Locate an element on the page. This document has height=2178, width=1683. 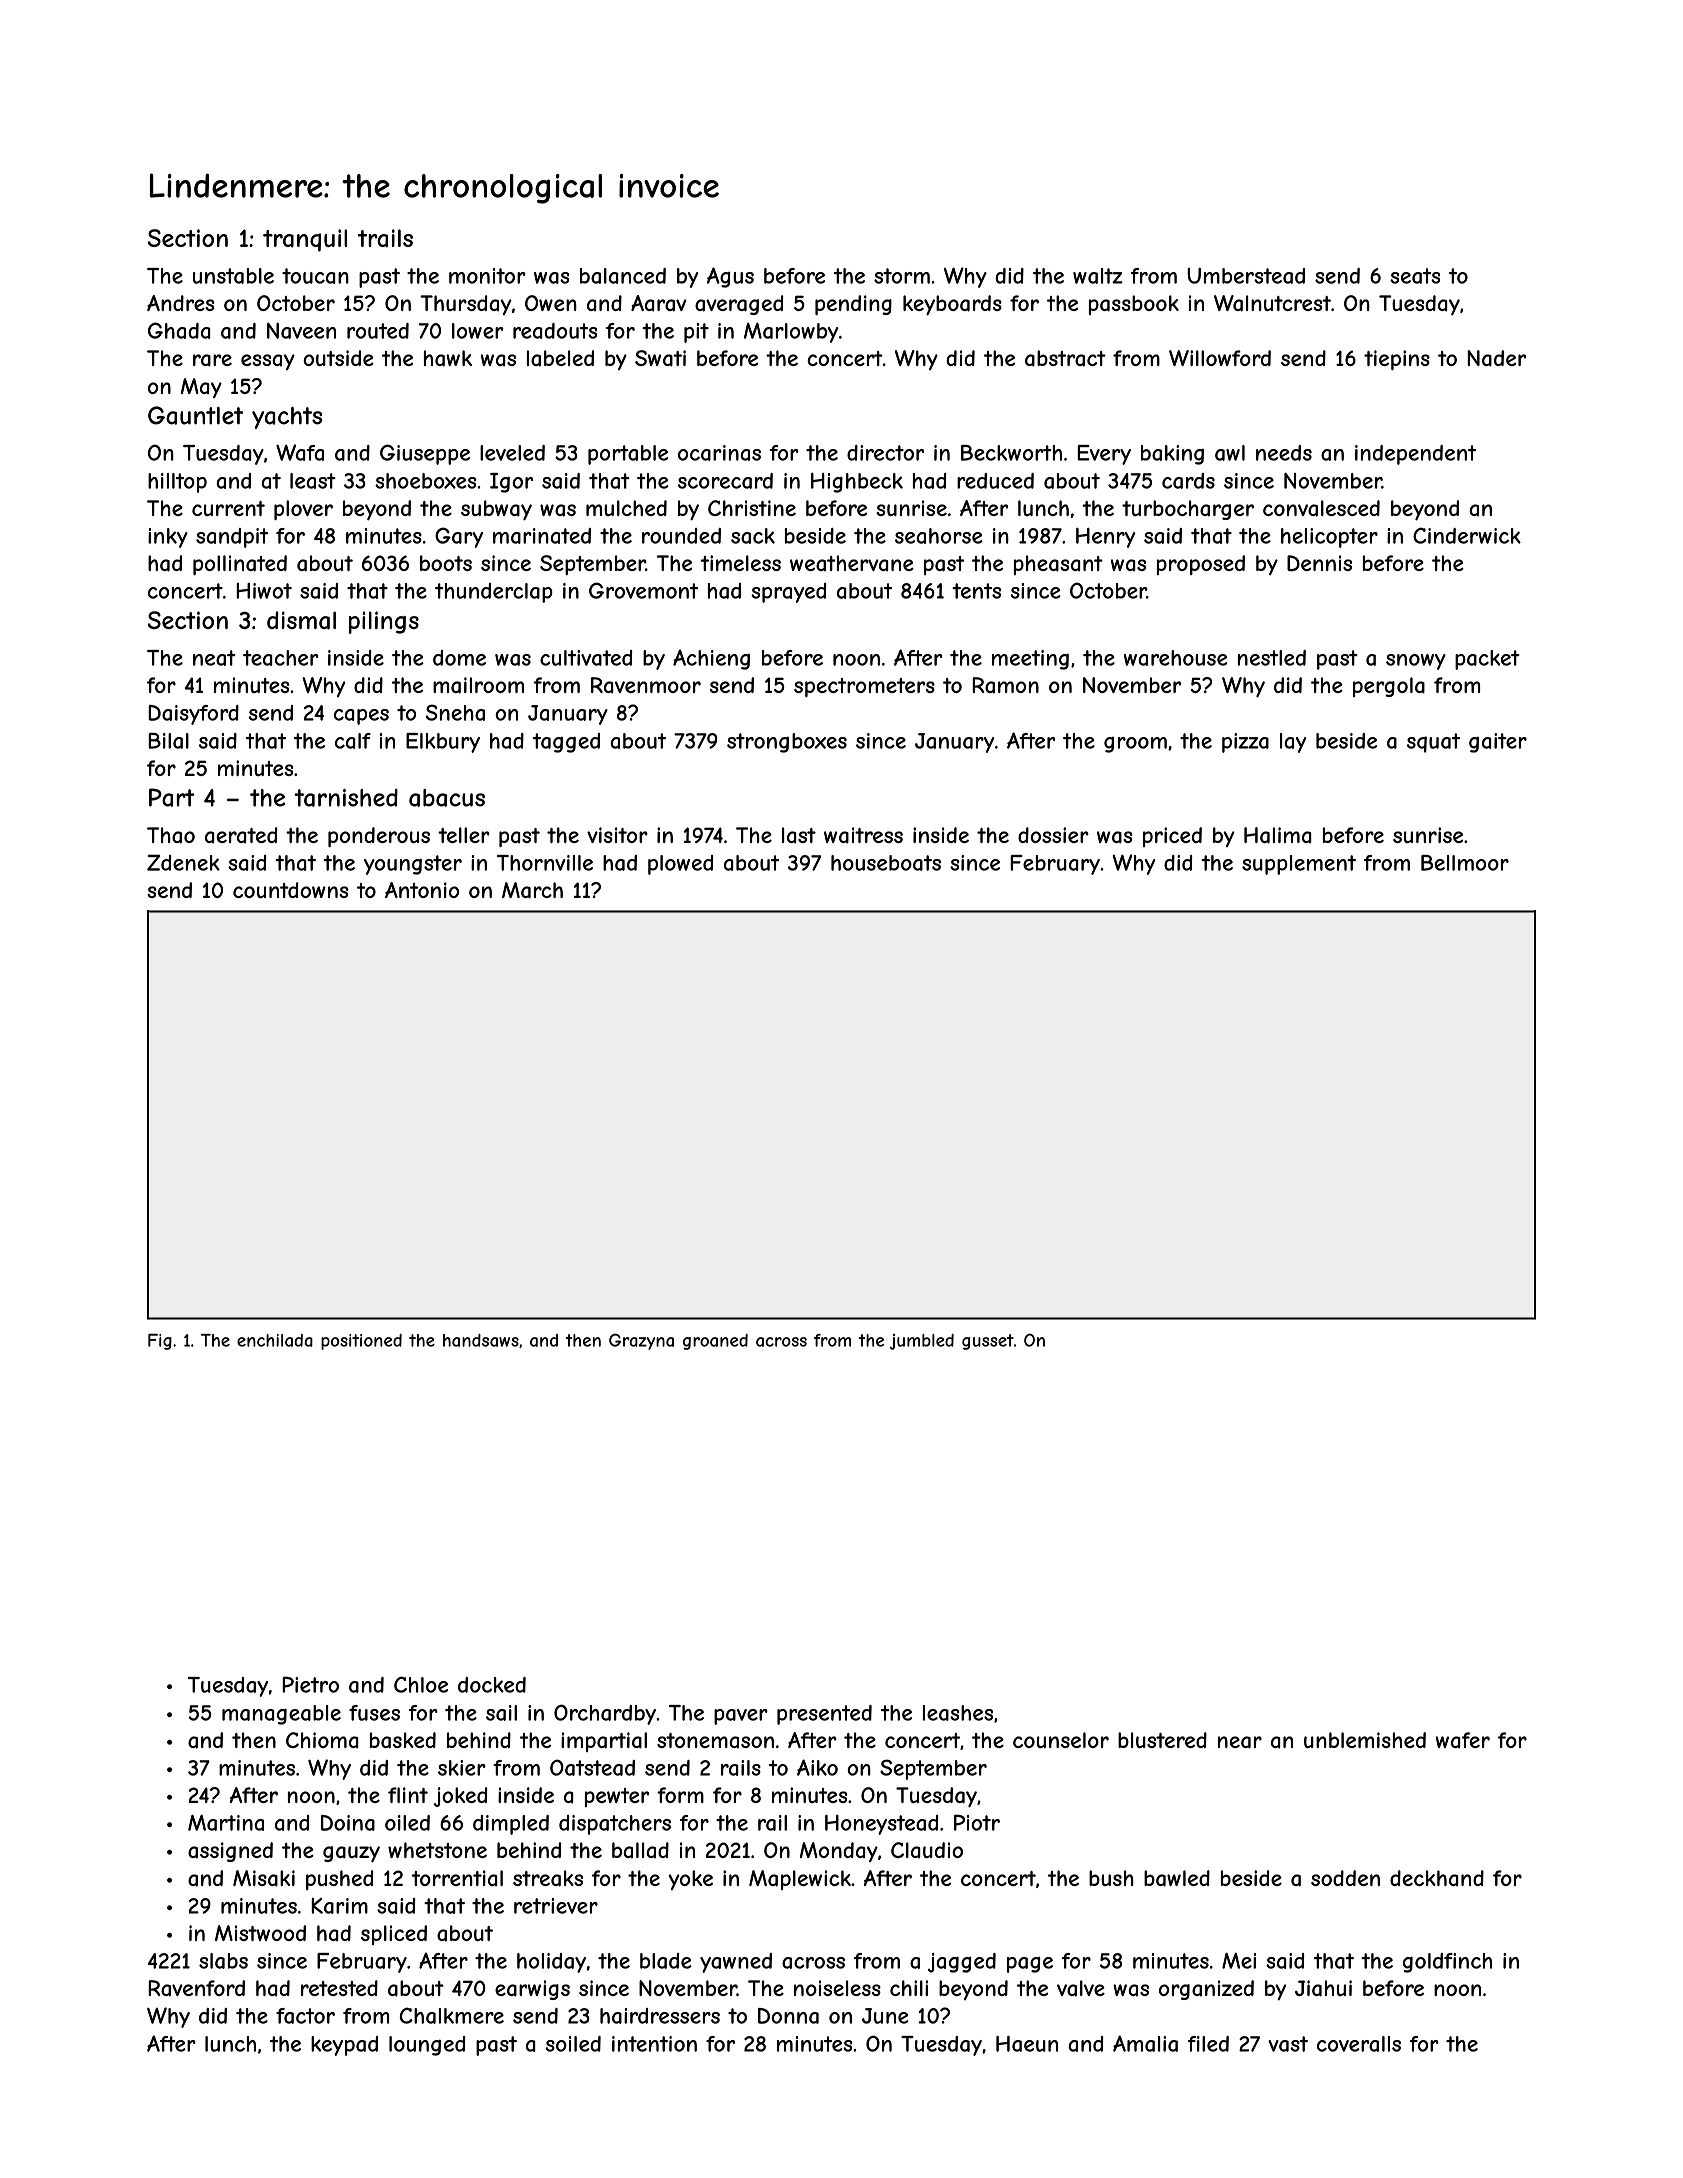
scorecard is located at coordinates (725, 481).
